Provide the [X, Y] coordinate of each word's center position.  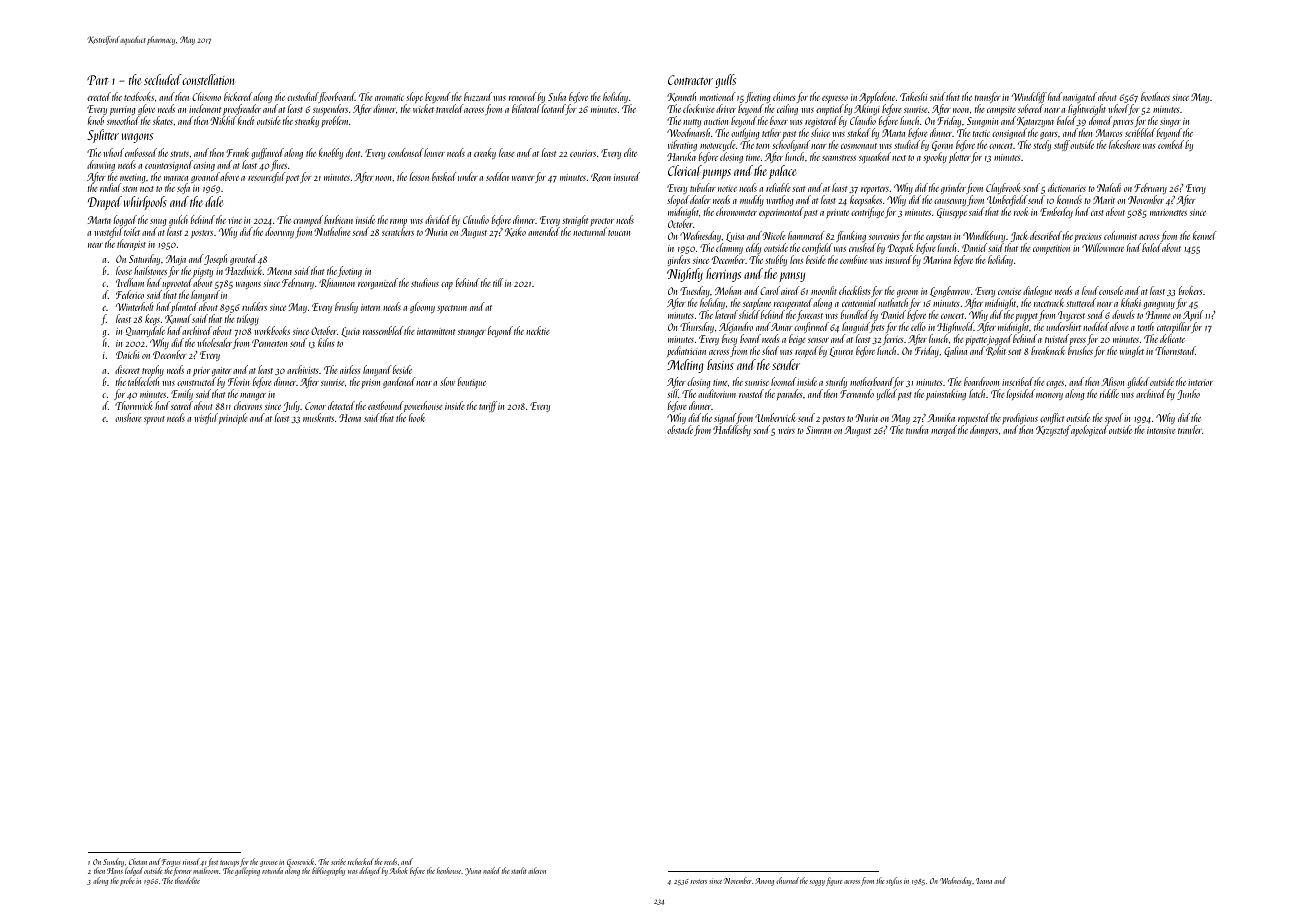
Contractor [690, 80]
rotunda [272, 870]
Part [98, 80]
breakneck [1048, 350]
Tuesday [695, 291]
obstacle [680, 429]
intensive [1161, 430]
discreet [127, 369]
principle [233, 418]
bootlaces [1155, 96]
